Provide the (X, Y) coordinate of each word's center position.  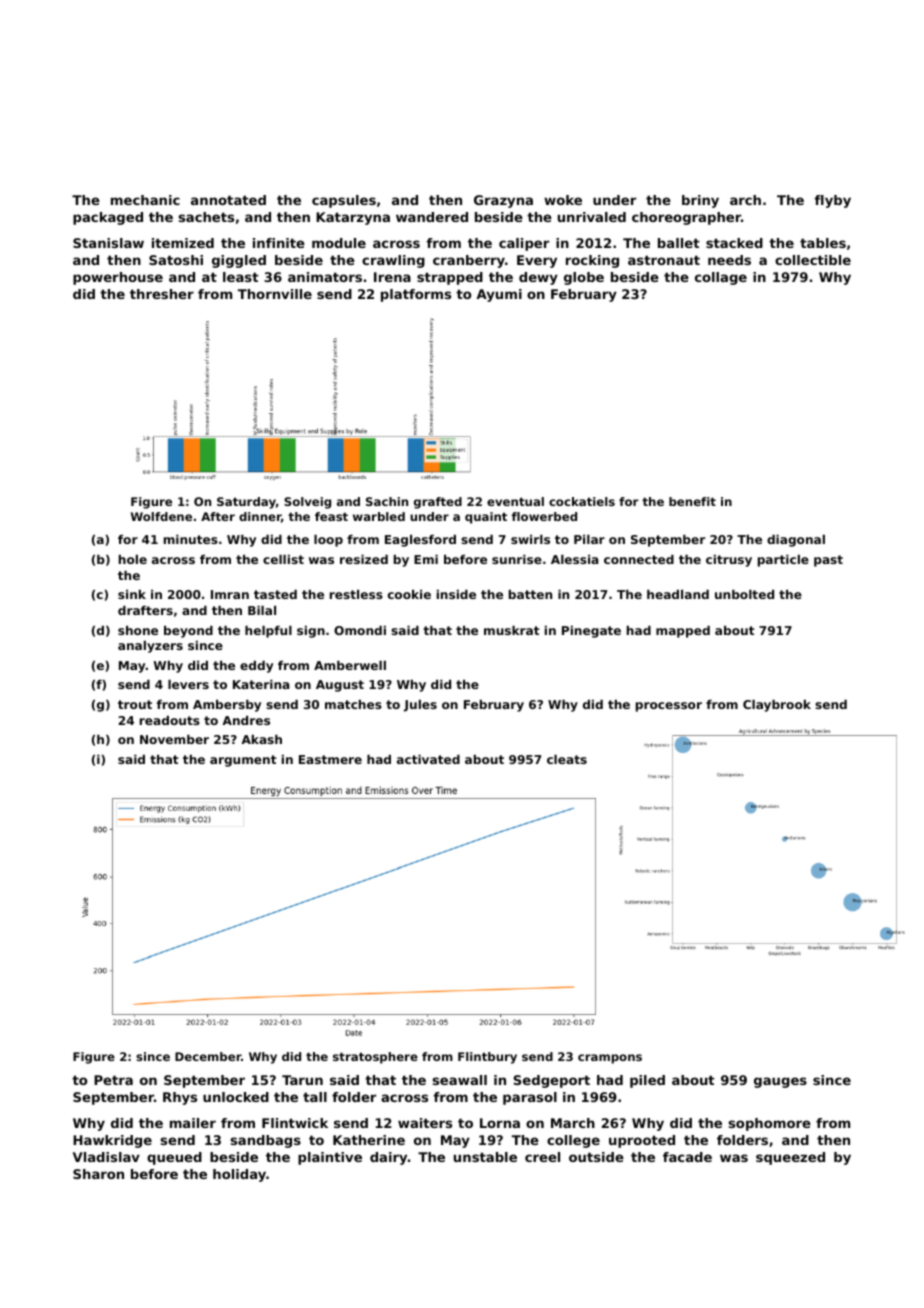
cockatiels (582, 501)
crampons (610, 1059)
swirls (530, 539)
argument (243, 761)
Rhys (180, 1098)
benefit (692, 501)
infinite (279, 243)
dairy (388, 1158)
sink (132, 594)
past (828, 561)
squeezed (790, 1158)
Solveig (307, 503)
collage (721, 278)
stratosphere (375, 1058)
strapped (450, 278)
